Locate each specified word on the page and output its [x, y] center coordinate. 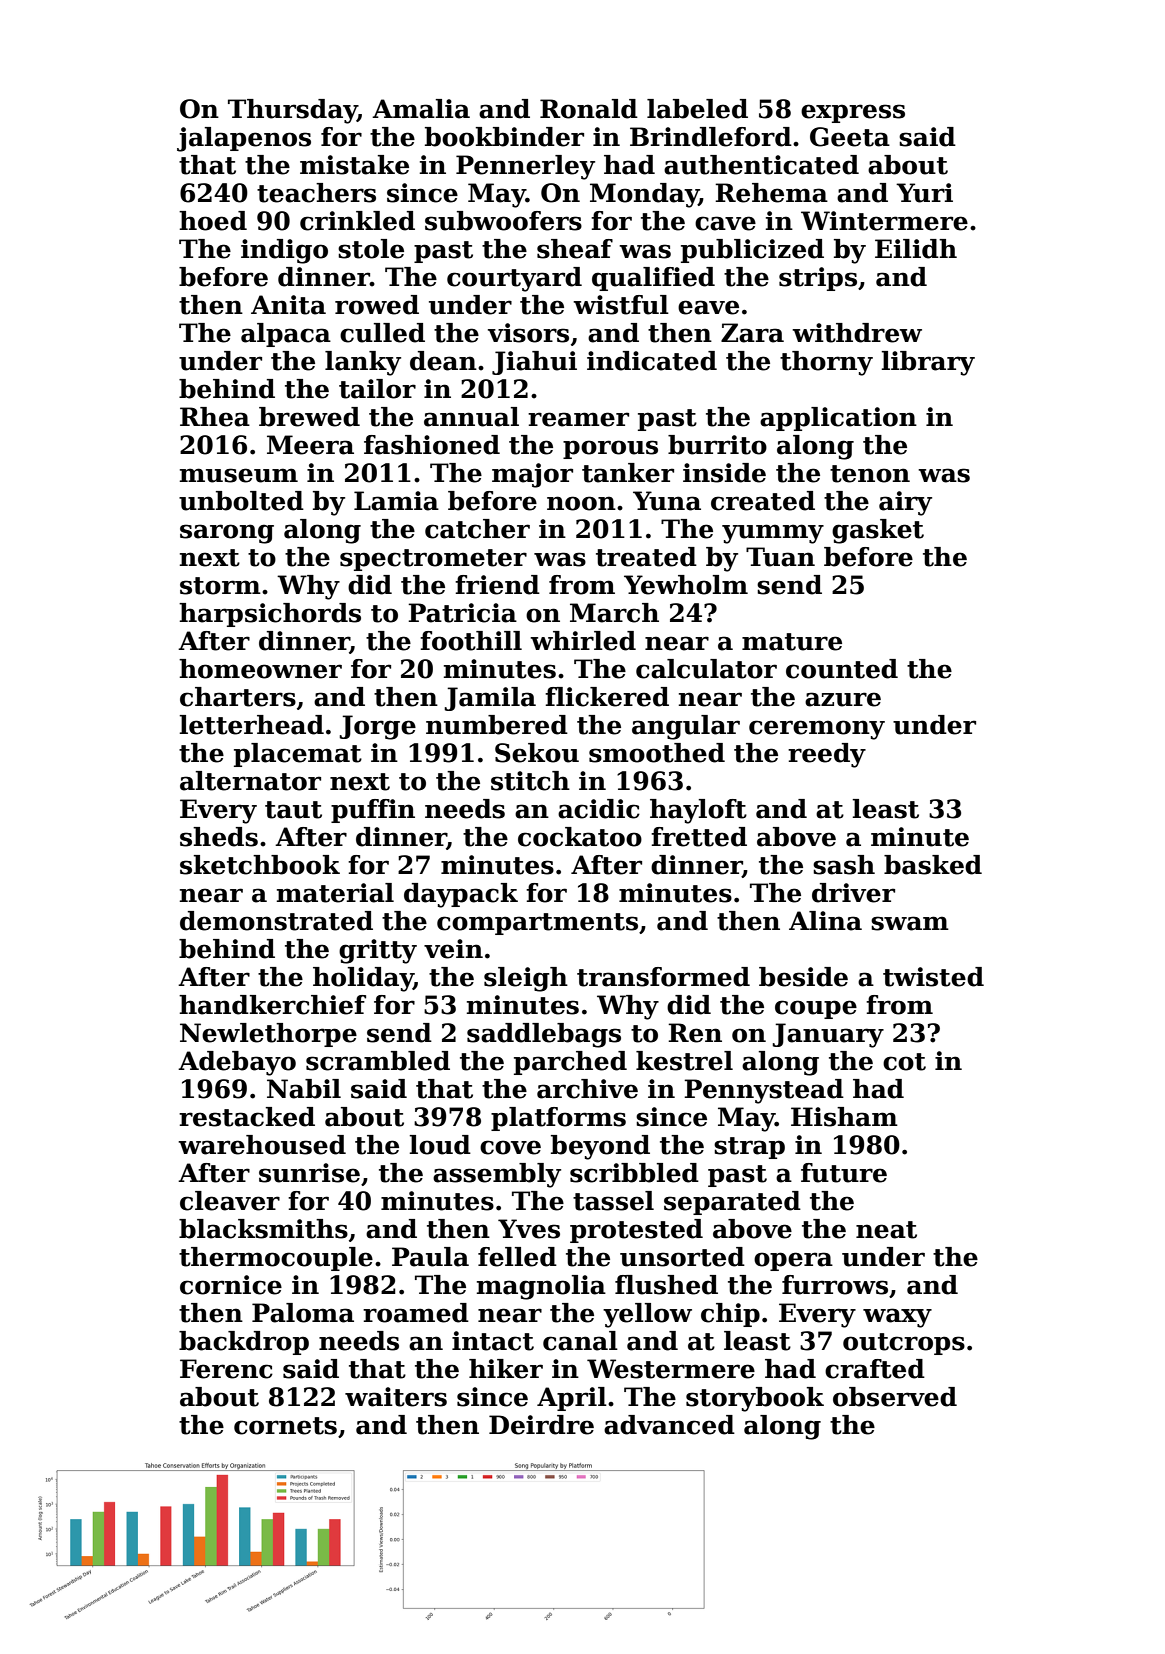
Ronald [589, 109]
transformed [663, 977]
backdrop [244, 1343]
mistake [354, 165]
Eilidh [916, 249]
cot [904, 1062]
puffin [373, 811]
